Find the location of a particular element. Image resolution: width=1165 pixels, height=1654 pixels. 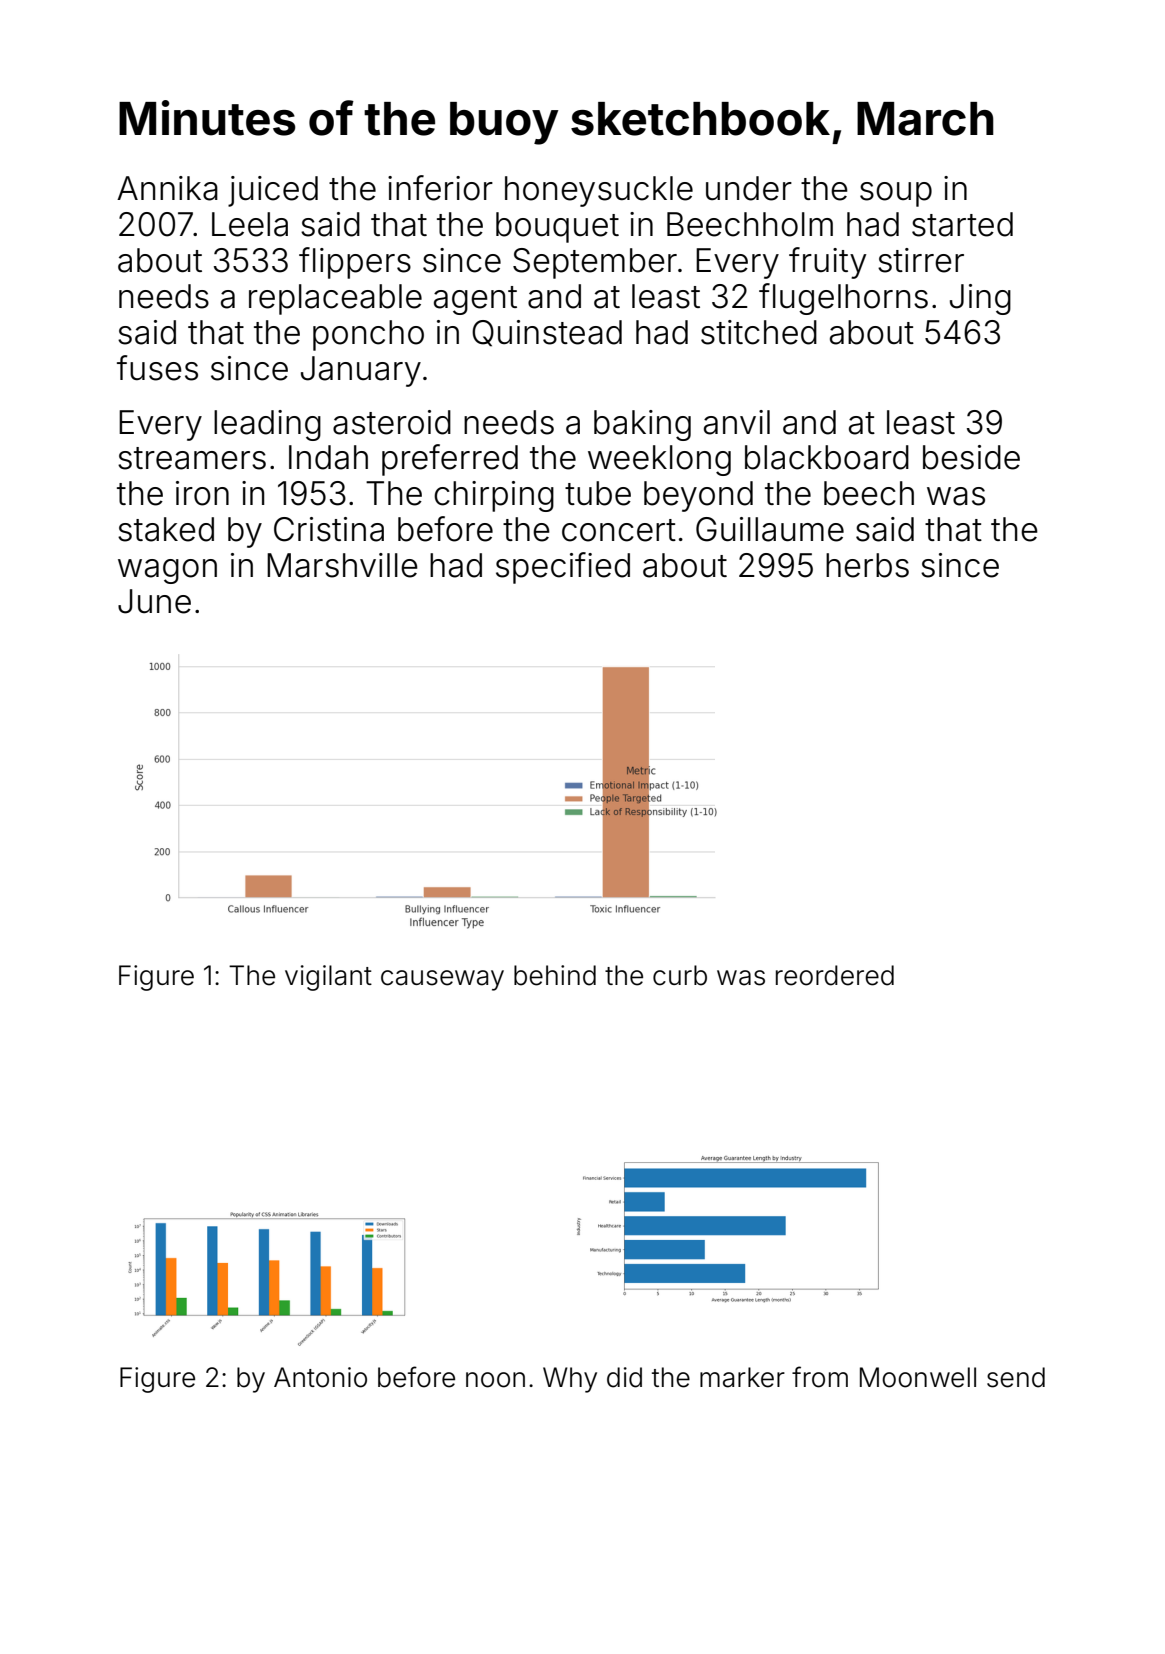

herbs is located at coordinates (867, 565).
